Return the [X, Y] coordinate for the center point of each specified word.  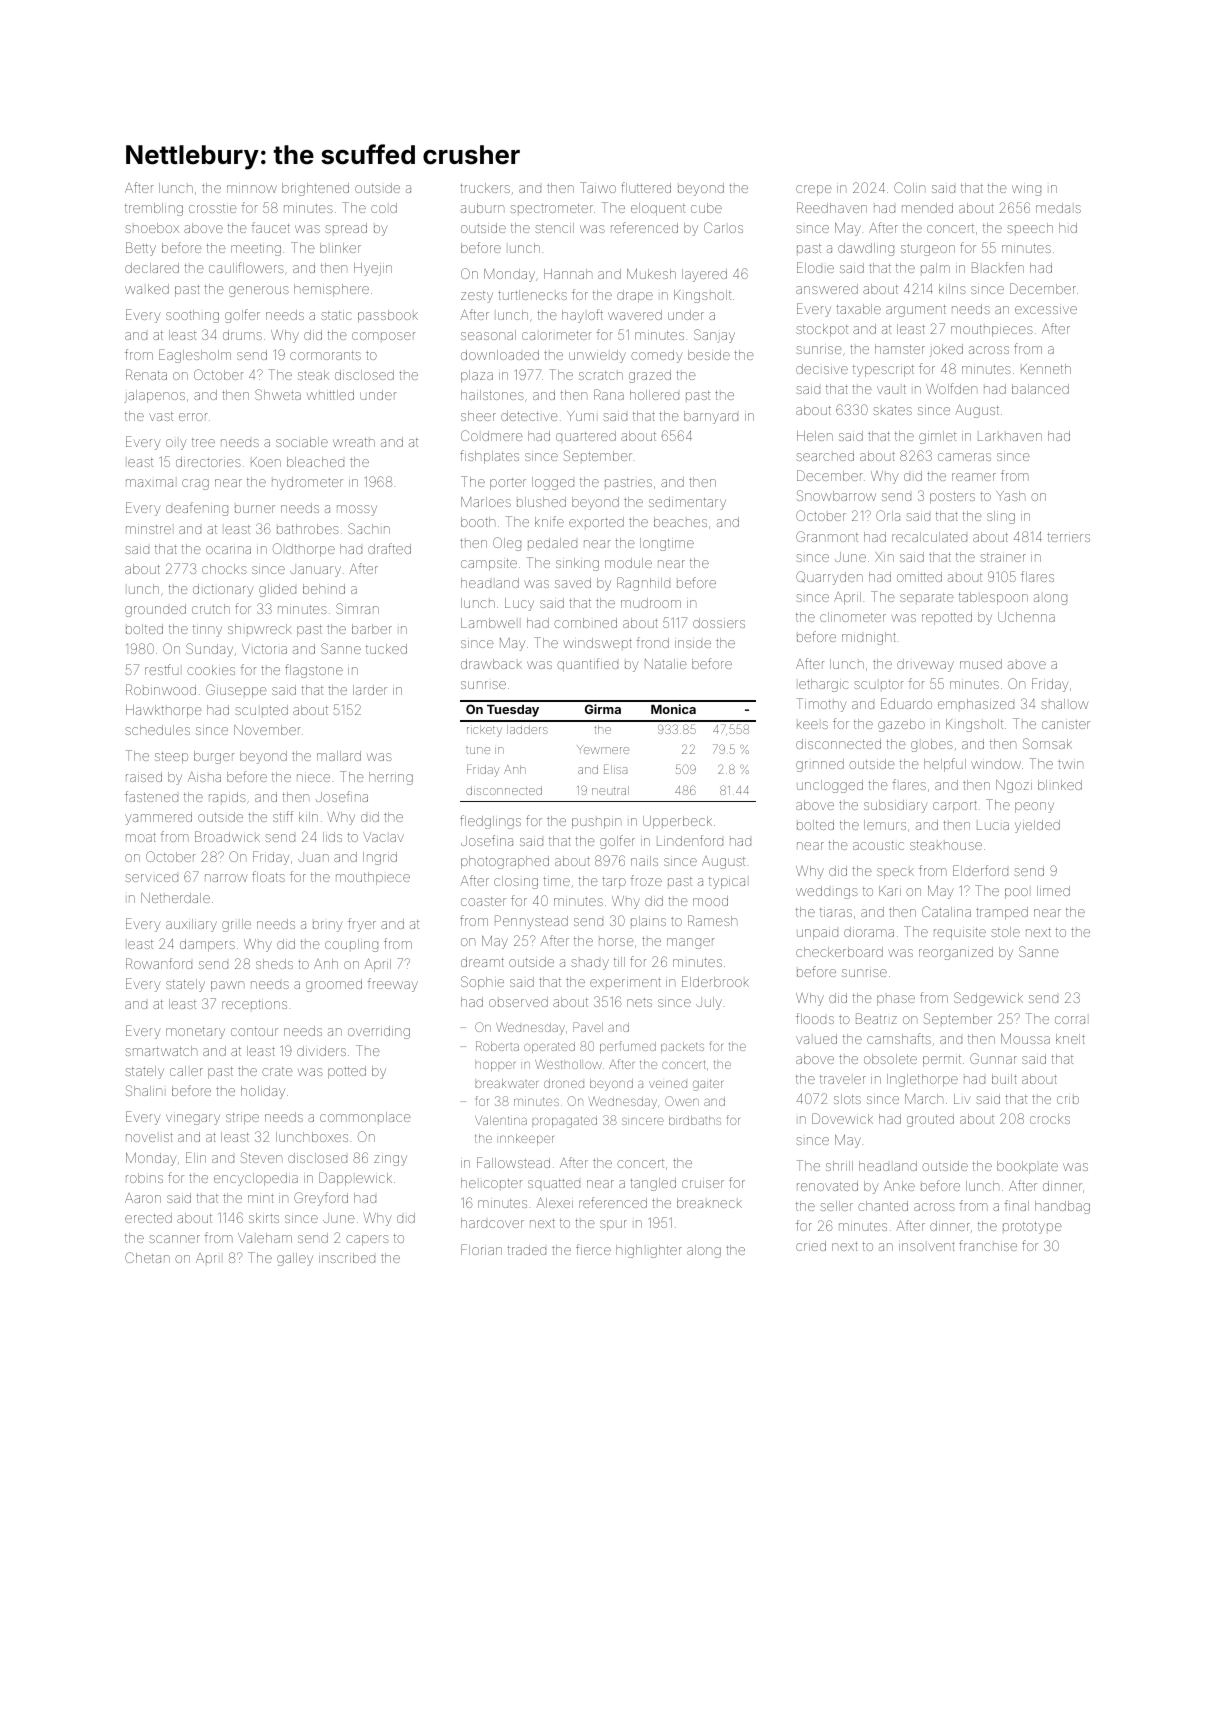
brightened [315, 189]
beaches [680, 522]
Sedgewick [988, 999]
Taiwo [598, 187]
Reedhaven [832, 207]
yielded [1037, 826]
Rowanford [159, 963]
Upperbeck [677, 822]
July [709, 1003]
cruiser [703, 1184]
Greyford [321, 1199]
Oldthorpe [304, 550]
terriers [1069, 537]
